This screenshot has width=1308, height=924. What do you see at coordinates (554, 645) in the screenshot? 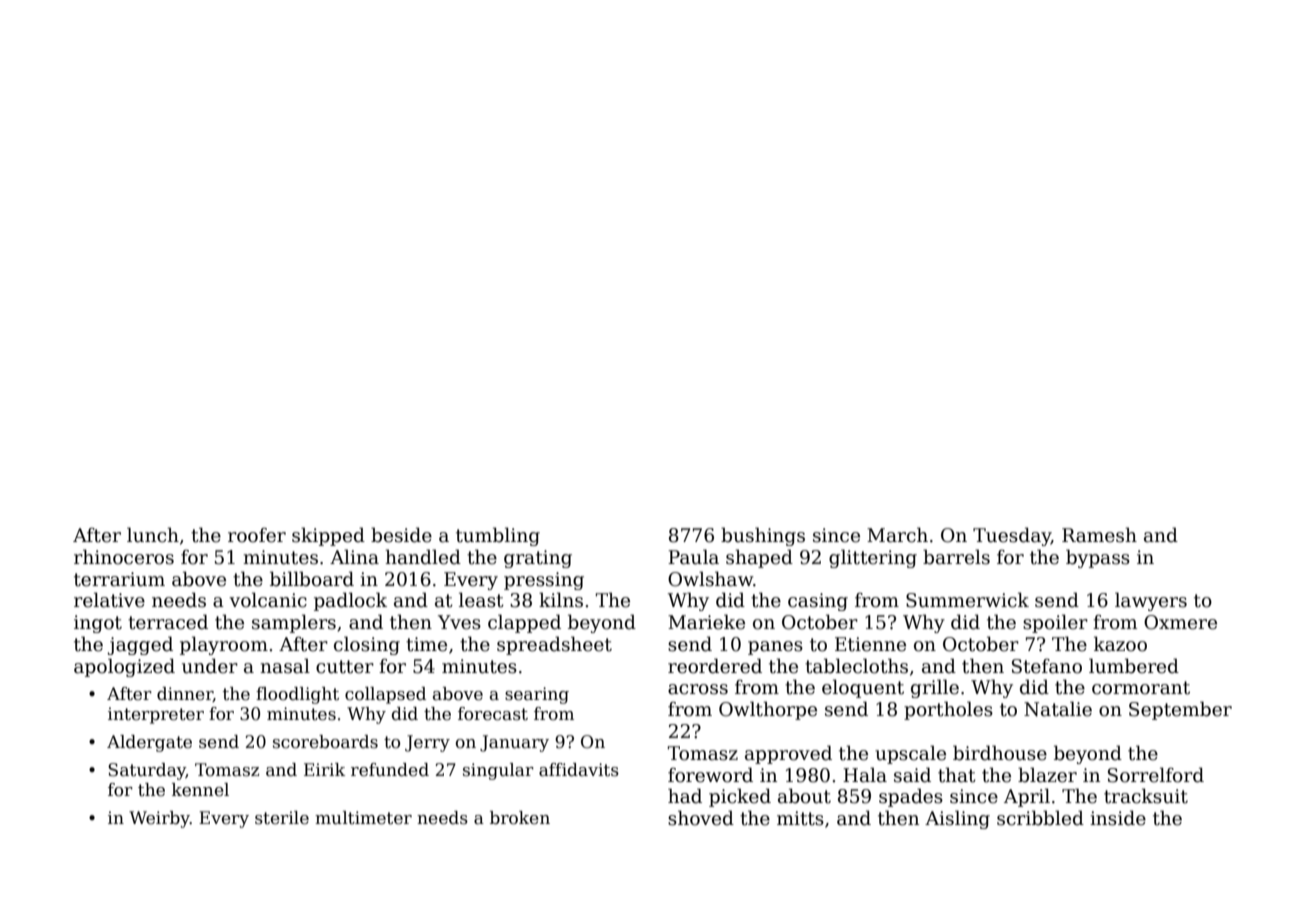
I see `spreadsheet` at bounding box center [554, 645].
